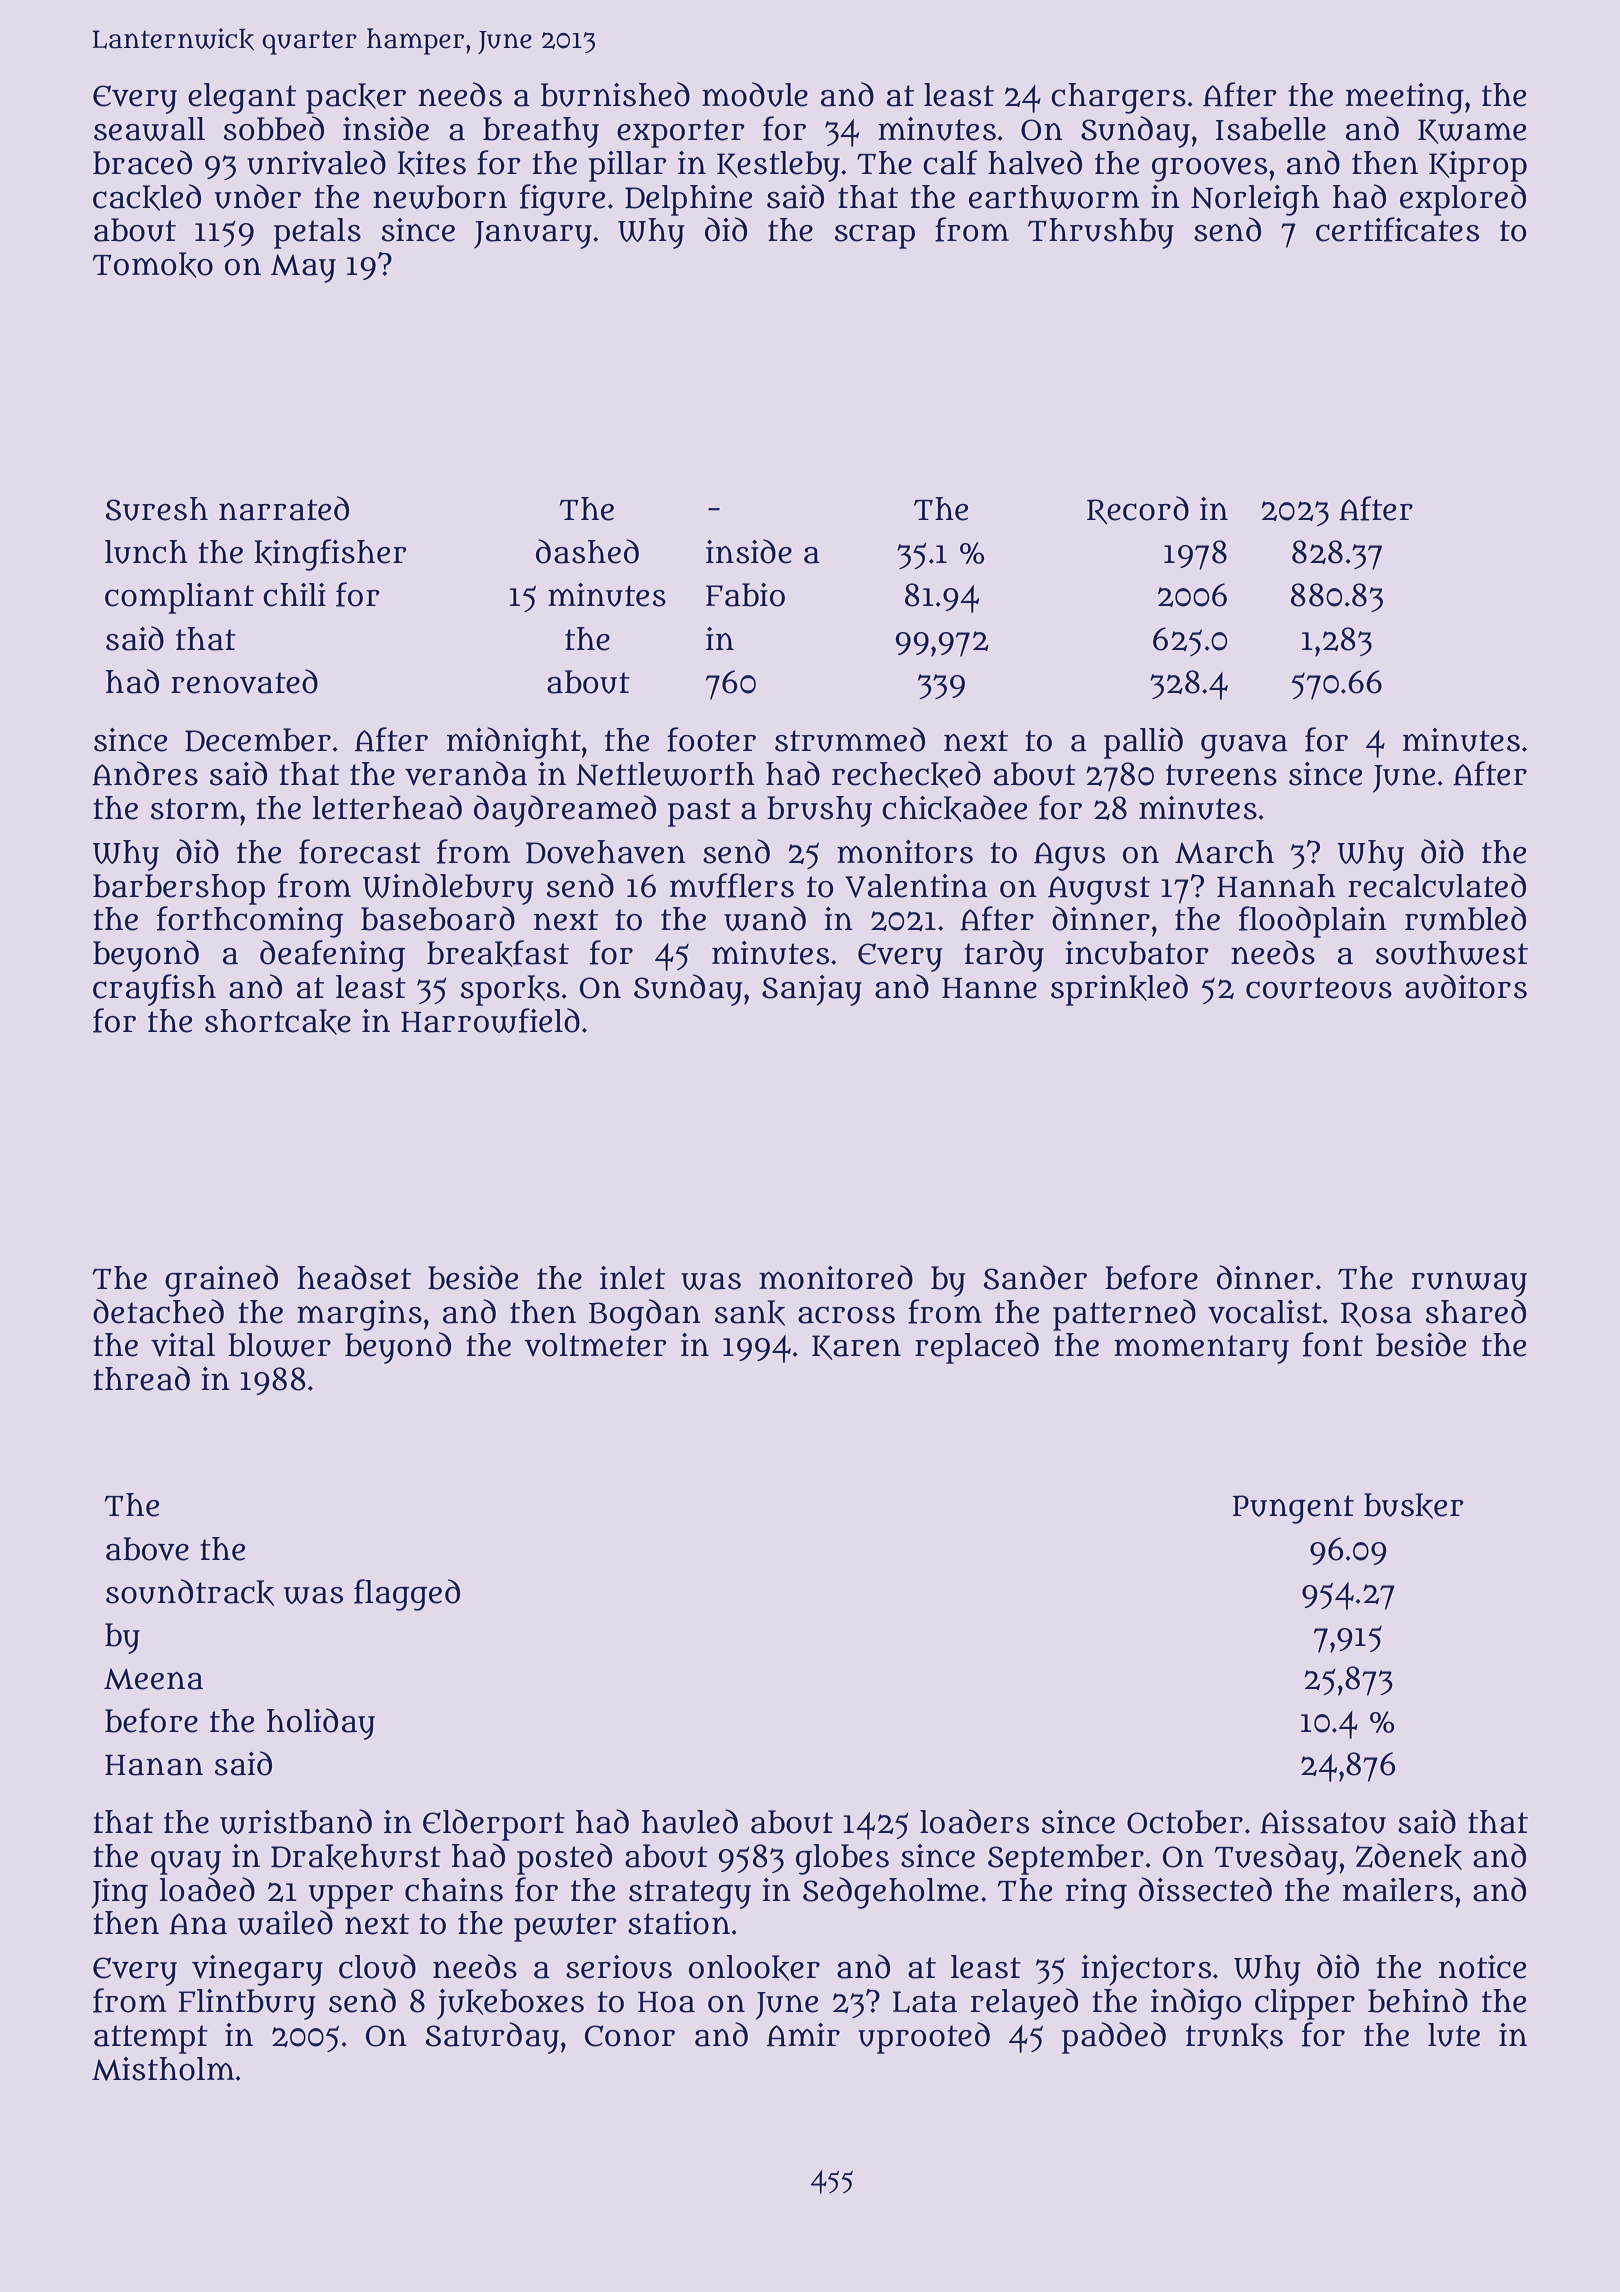  Describe the element at coordinates (803, 2035) in the document. I see `Amir` at that location.
